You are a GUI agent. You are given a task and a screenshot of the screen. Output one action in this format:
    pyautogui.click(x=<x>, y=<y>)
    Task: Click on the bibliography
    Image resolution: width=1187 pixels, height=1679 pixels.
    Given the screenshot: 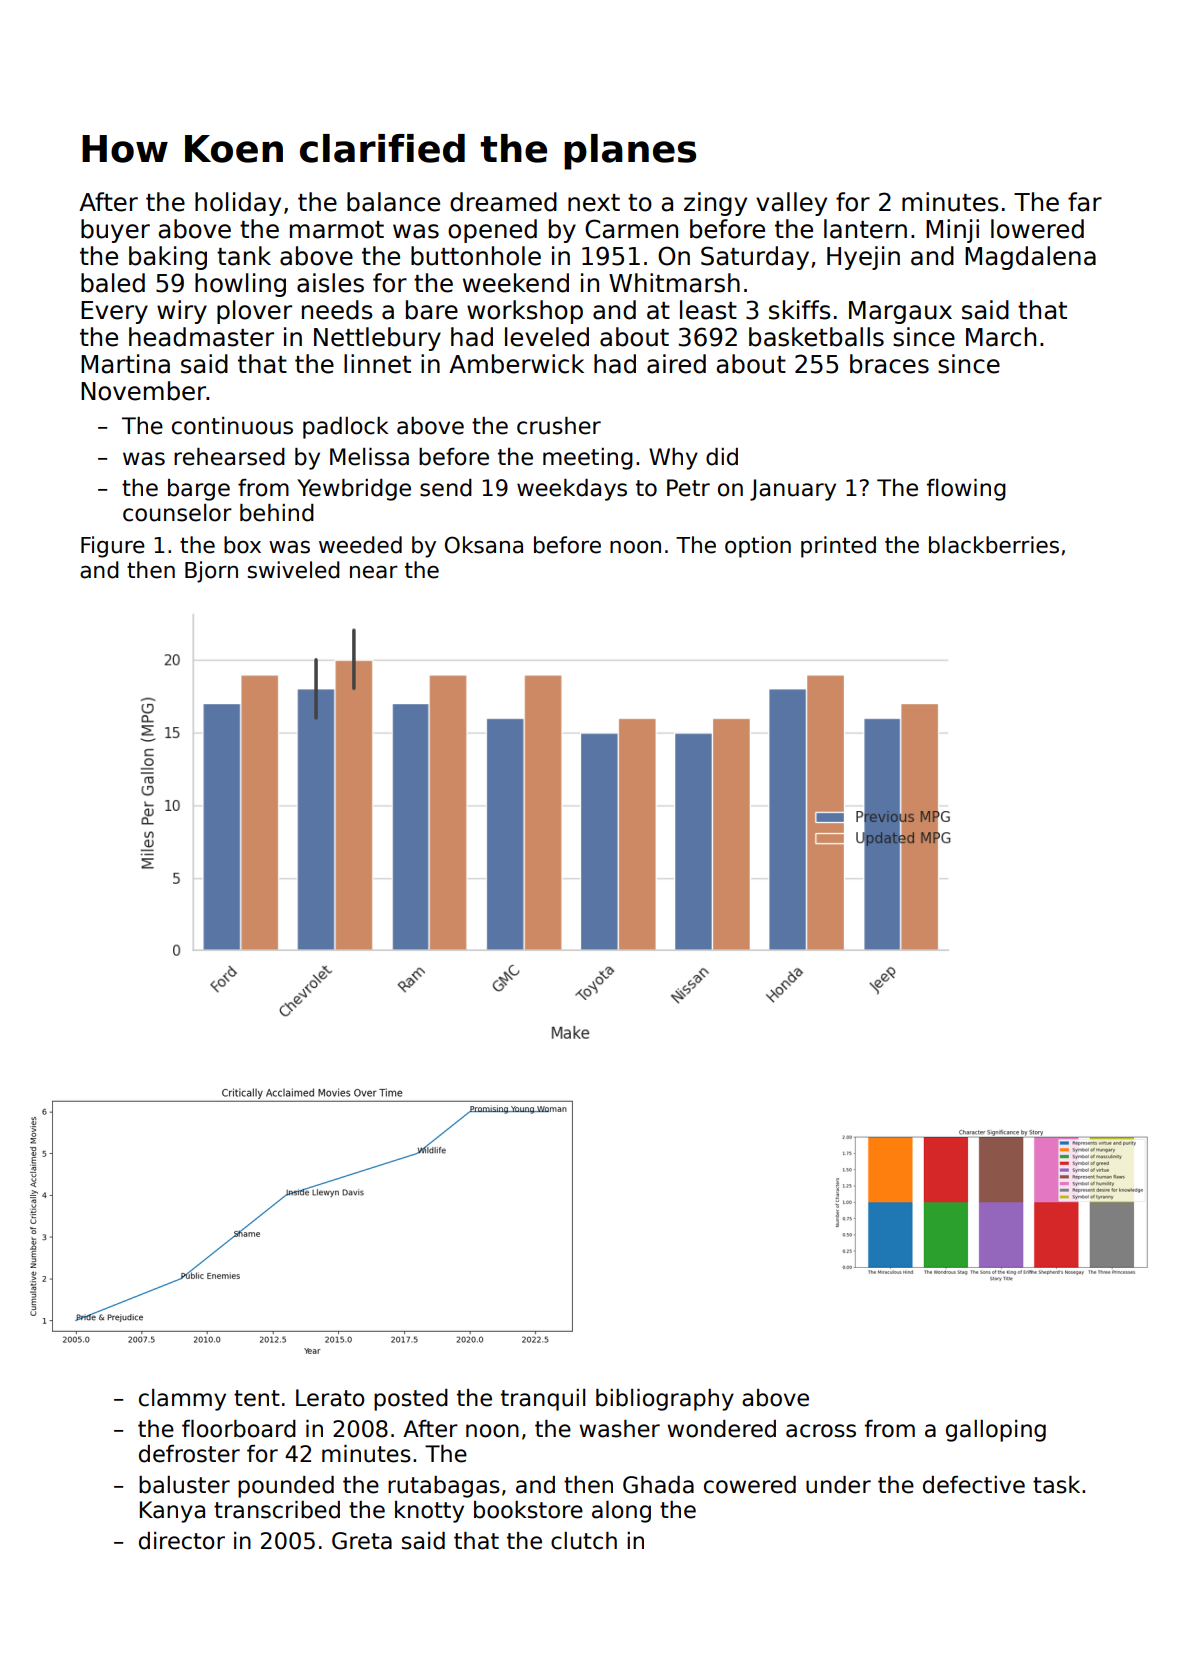 What is the action you would take?
    pyautogui.click(x=665, y=1400)
